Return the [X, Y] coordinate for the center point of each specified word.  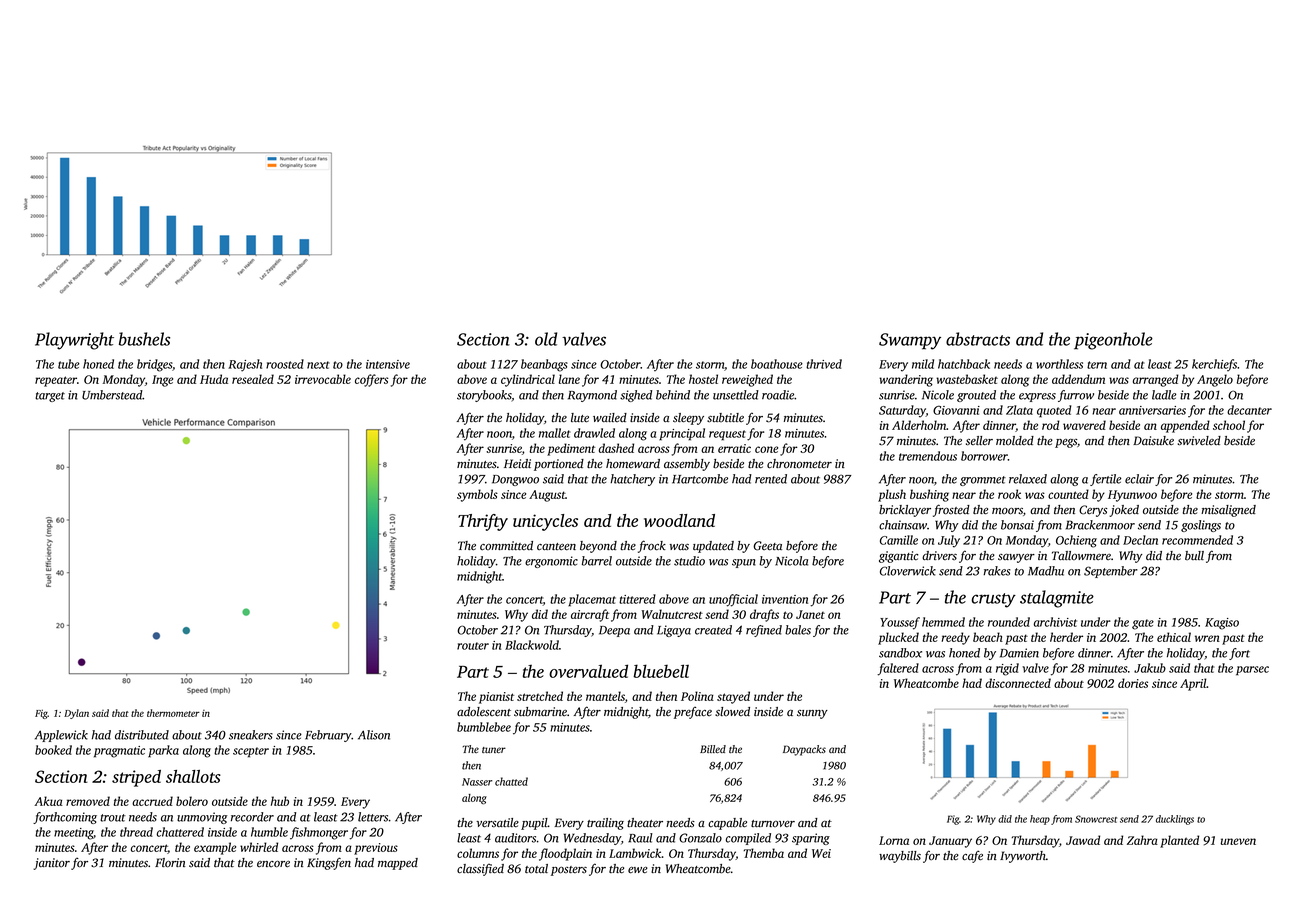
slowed [732, 712]
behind [673, 395]
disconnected [1018, 683]
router [473, 646]
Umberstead [112, 395]
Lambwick [635, 853]
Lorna [894, 840]
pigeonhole [1113, 341]
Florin [170, 863]
